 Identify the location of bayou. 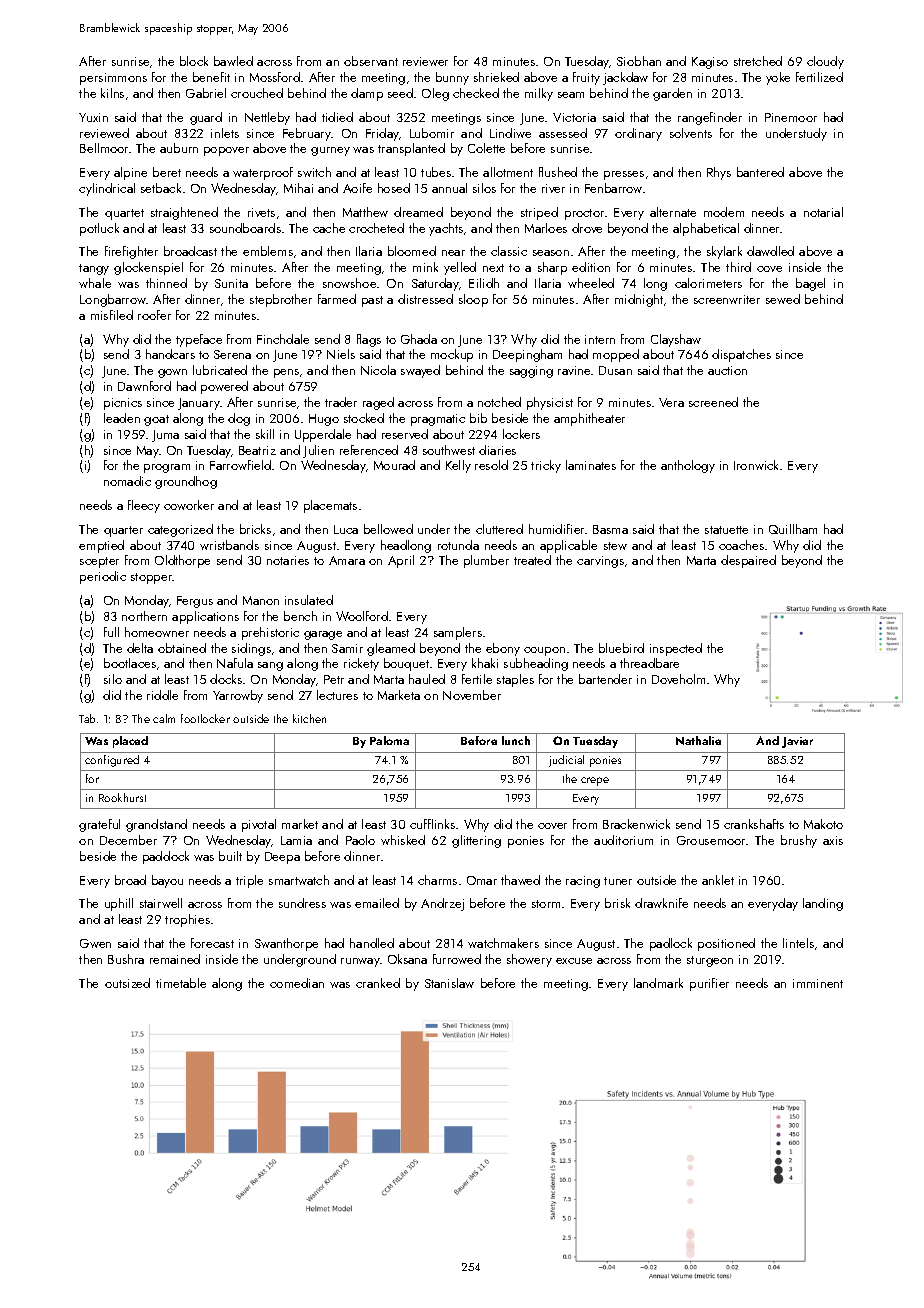
(167, 881).
